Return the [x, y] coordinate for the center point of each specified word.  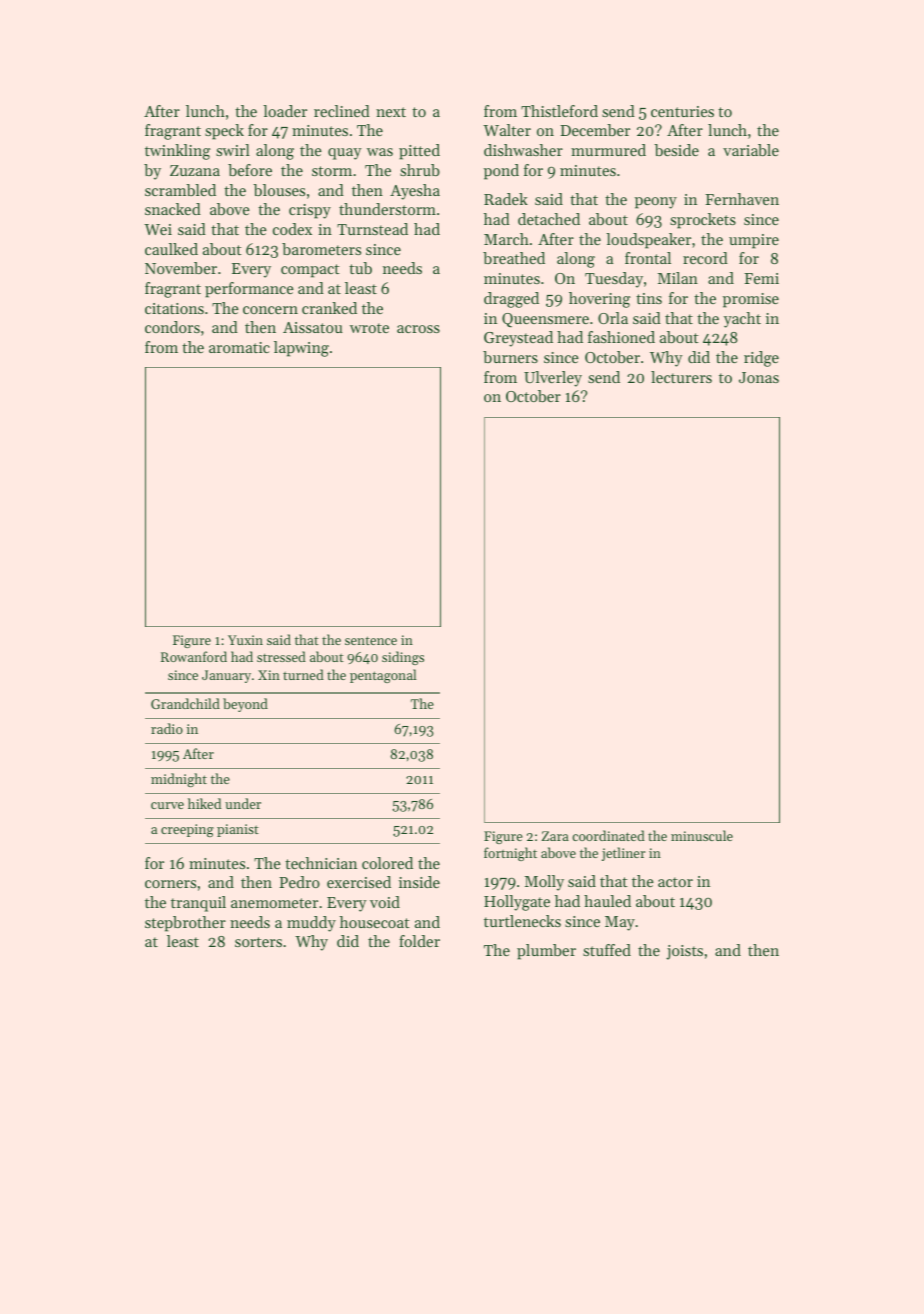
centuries [682, 111]
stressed [281, 656]
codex [292, 229]
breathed [514, 258]
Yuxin [245, 640]
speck [224, 132]
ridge [761, 359]
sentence [371, 640]
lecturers [681, 377]
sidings [403, 658]
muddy [311, 924]
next [391, 112]
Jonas [759, 377]
